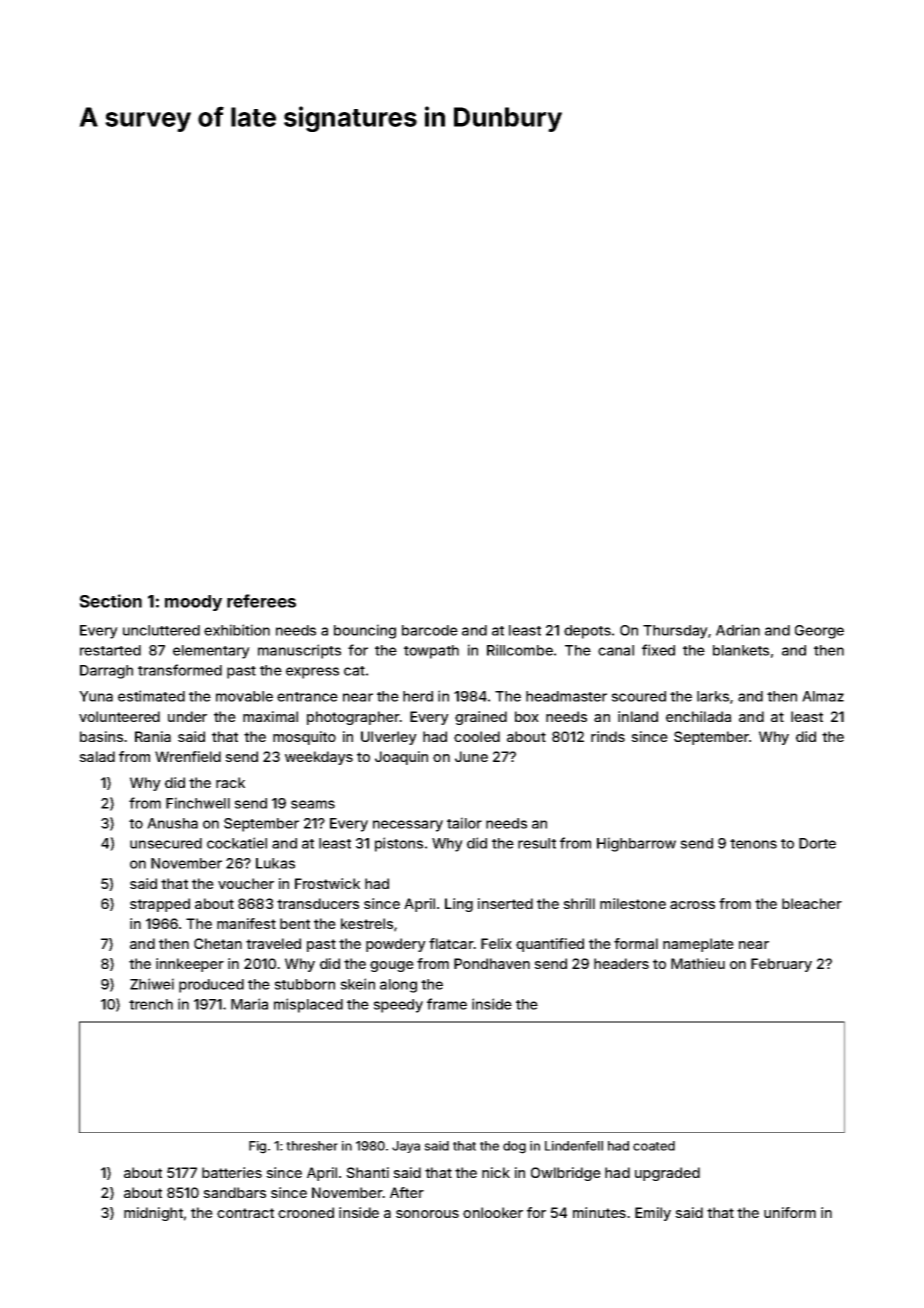  What do you see at coordinates (151, 1004) in the screenshot?
I see `trench` at bounding box center [151, 1004].
